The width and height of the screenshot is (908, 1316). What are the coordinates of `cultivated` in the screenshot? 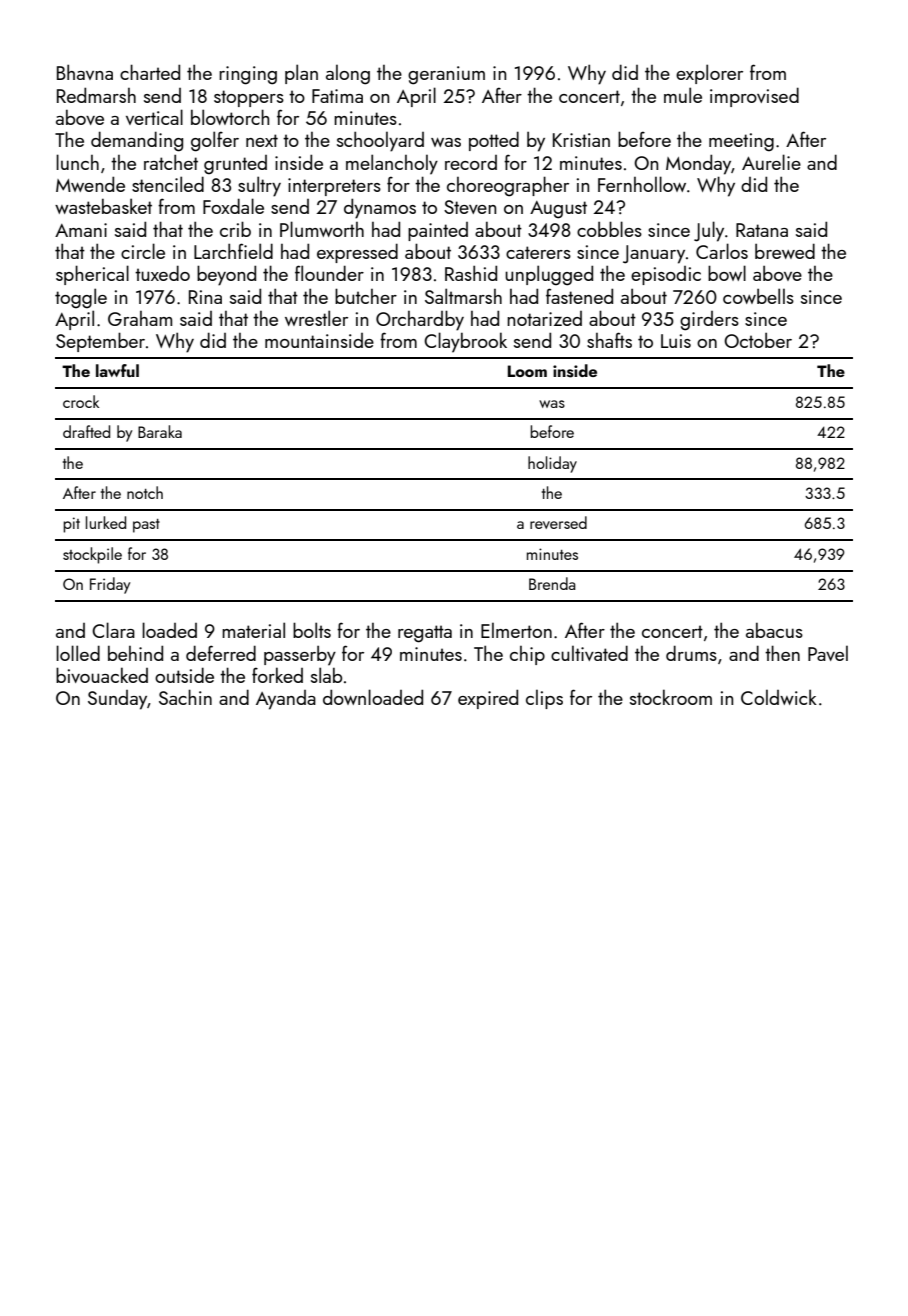 It's located at (589, 653).
